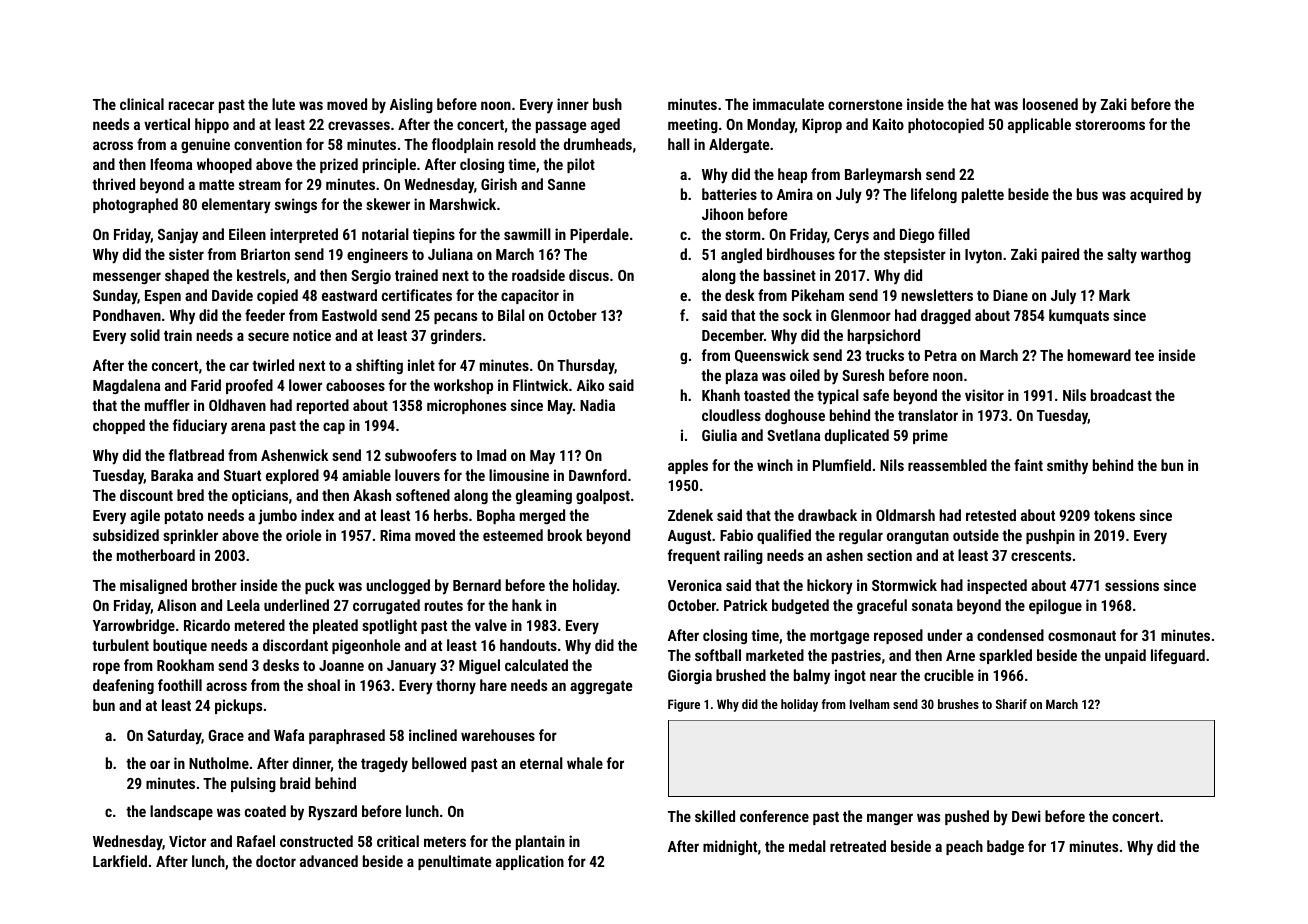 The width and height of the screenshot is (1308, 924). I want to click on motherboard, so click(156, 555).
